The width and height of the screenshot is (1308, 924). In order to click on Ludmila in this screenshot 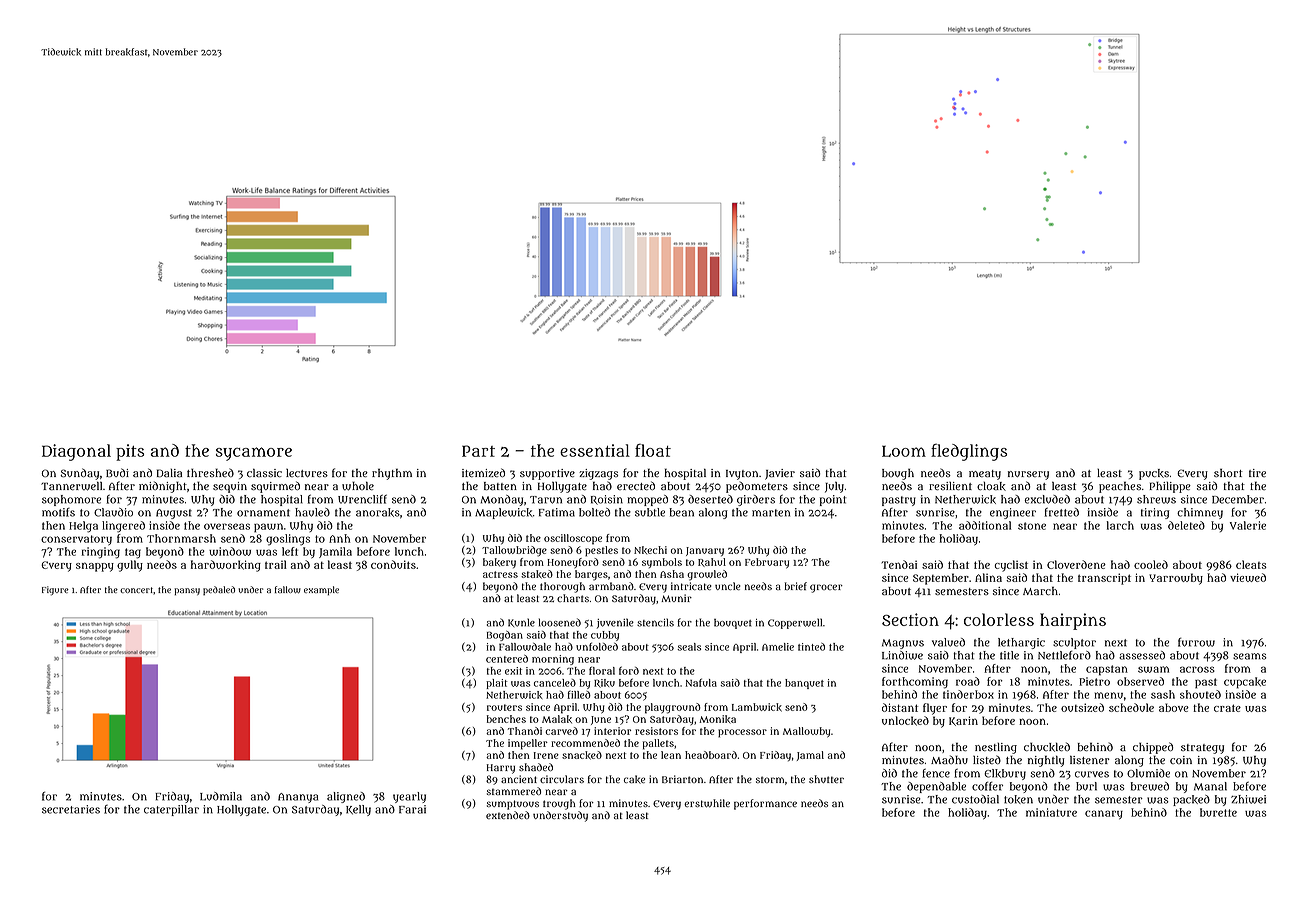, I will do `click(221, 796)`.
